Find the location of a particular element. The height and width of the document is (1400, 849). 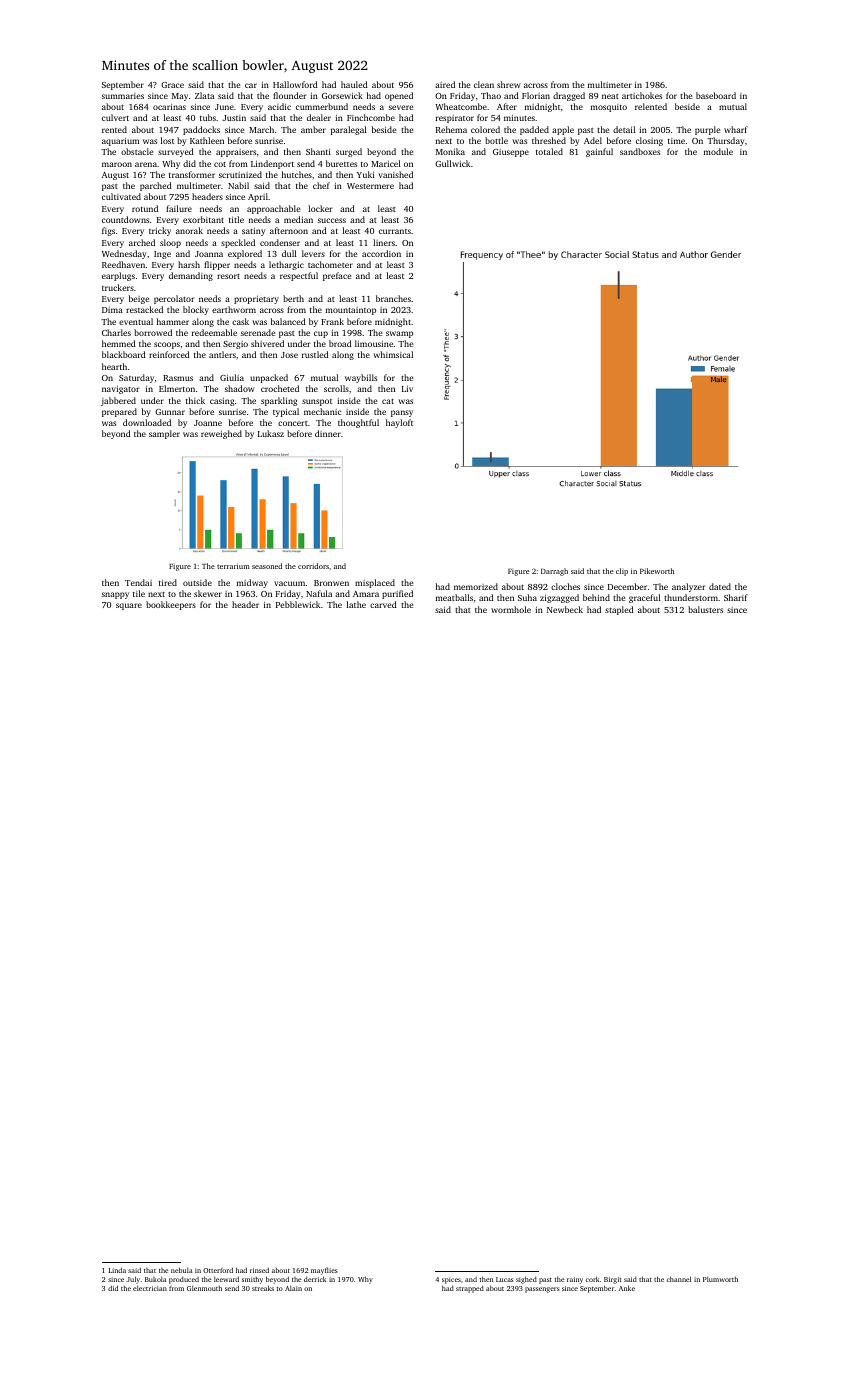

spices is located at coordinates (451, 1280).
